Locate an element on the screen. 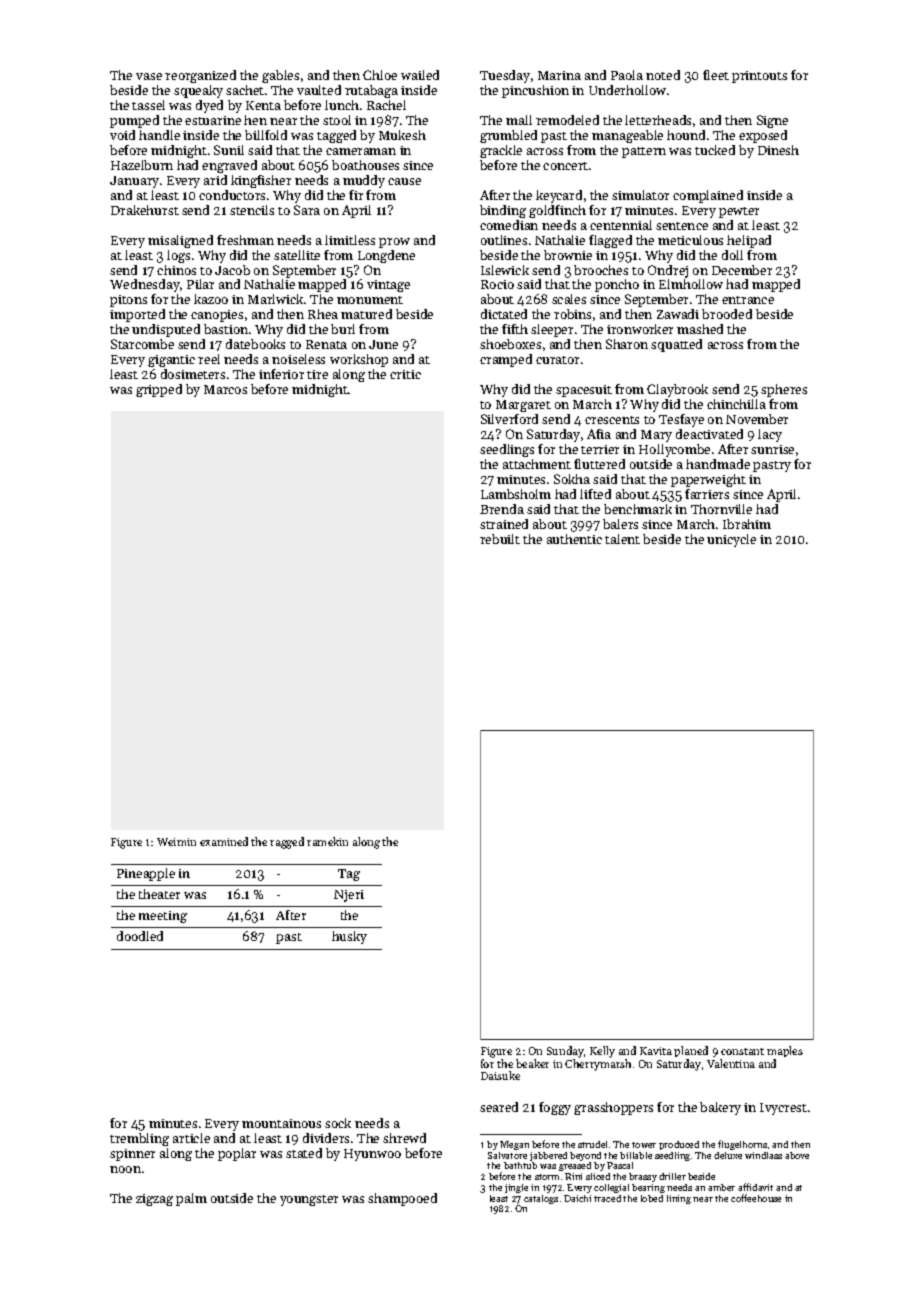 The width and height of the screenshot is (924, 1308). tire is located at coordinates (317, 374).
